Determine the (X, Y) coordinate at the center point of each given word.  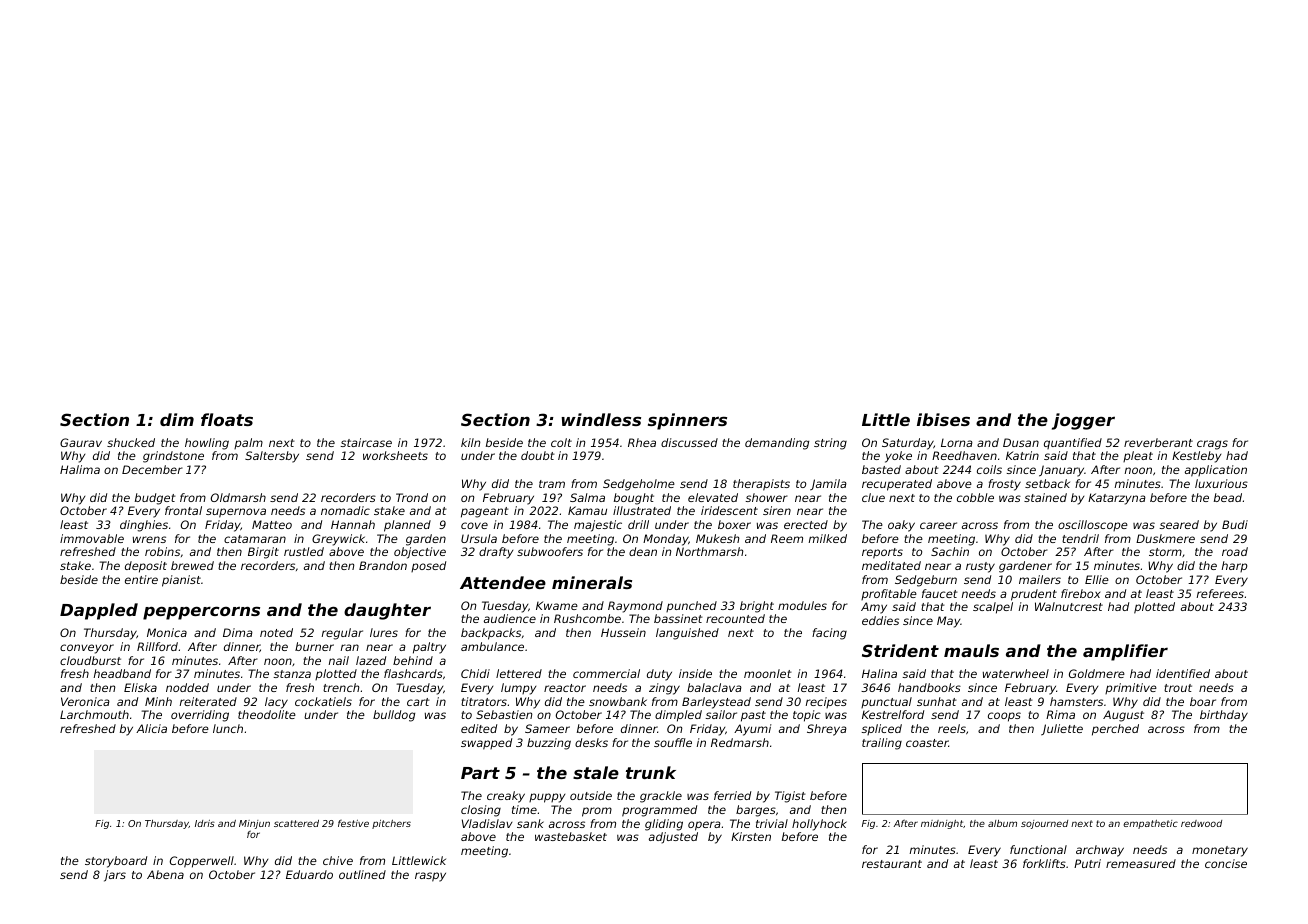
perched (1115, 730)
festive (353, 823)
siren (777, 510)
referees (1220, 593)
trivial (772, 823)
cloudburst (90, 660)
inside (695, 673)
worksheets (395, 455)
